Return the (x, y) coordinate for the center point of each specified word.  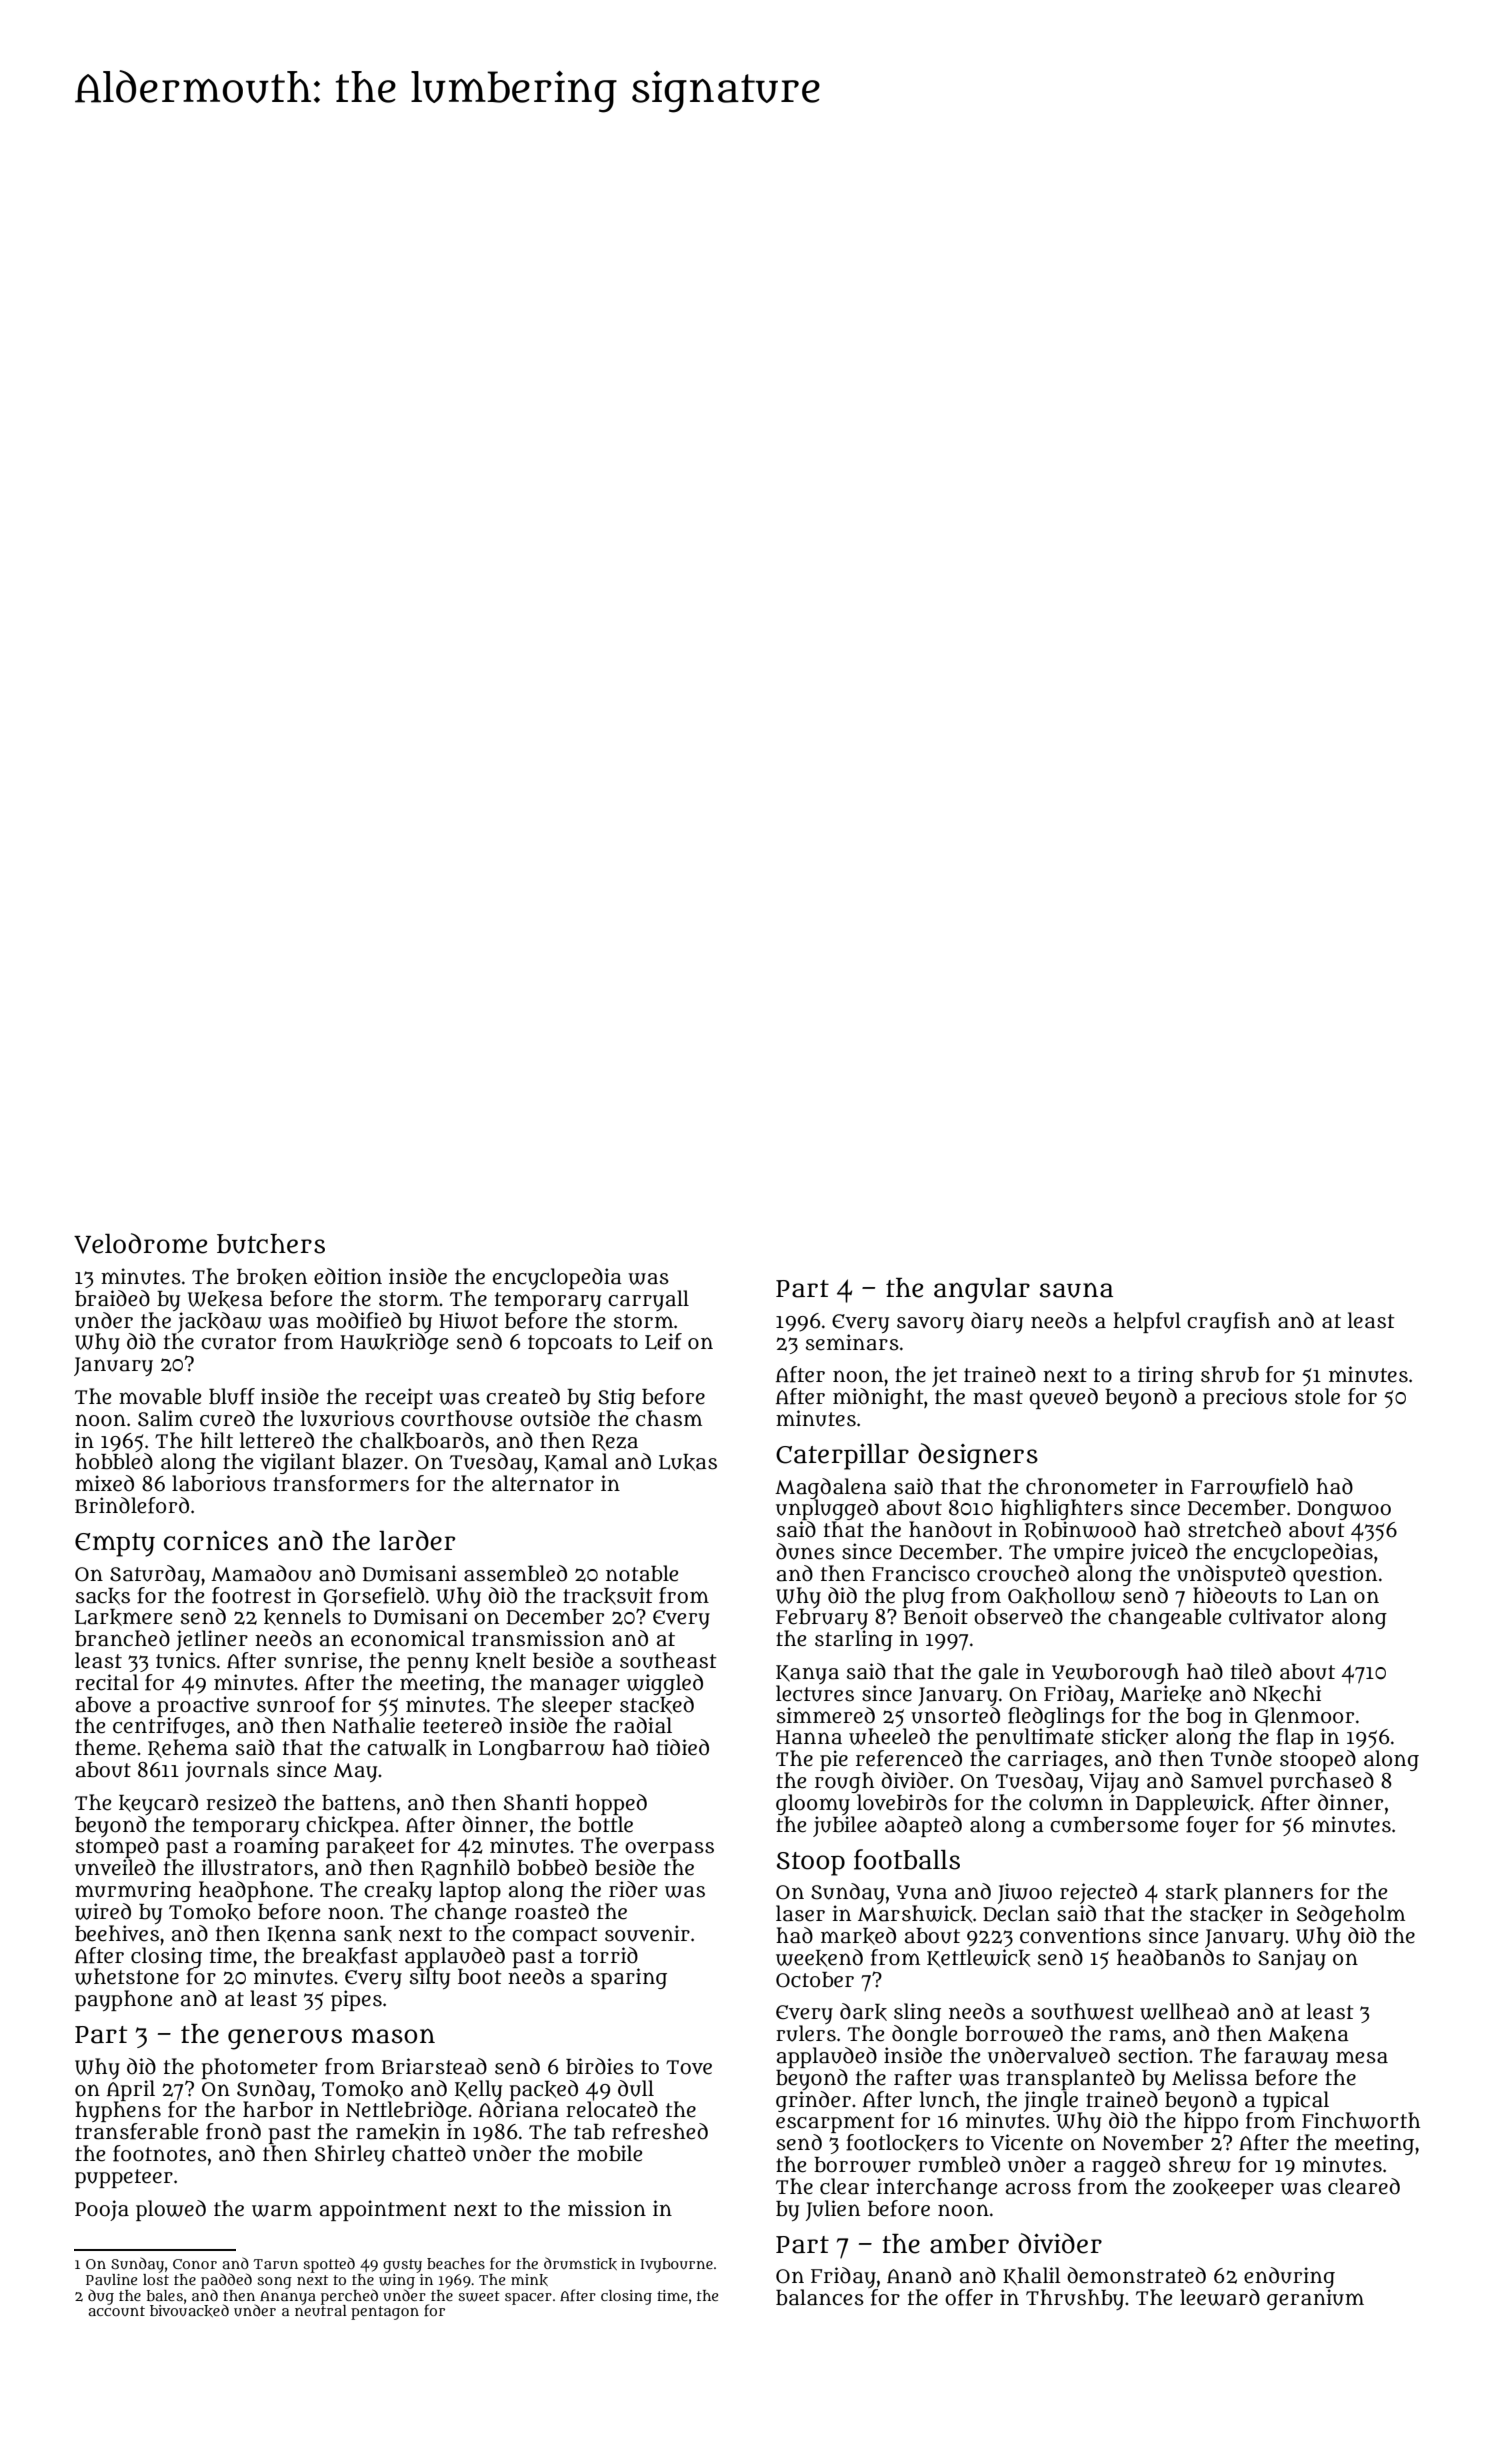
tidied (682, 1747)
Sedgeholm (1351, 1915)
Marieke (1160, 1694)
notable (642, 1573)
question (1335, 1575)
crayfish (1228, 1322)
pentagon (385, 2313)
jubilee (845, 1826)
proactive (203, 1706)
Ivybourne (676, 2265)
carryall (648, 1300)
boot (480, 1977)
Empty (115, 1545)
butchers (271, 1244)
